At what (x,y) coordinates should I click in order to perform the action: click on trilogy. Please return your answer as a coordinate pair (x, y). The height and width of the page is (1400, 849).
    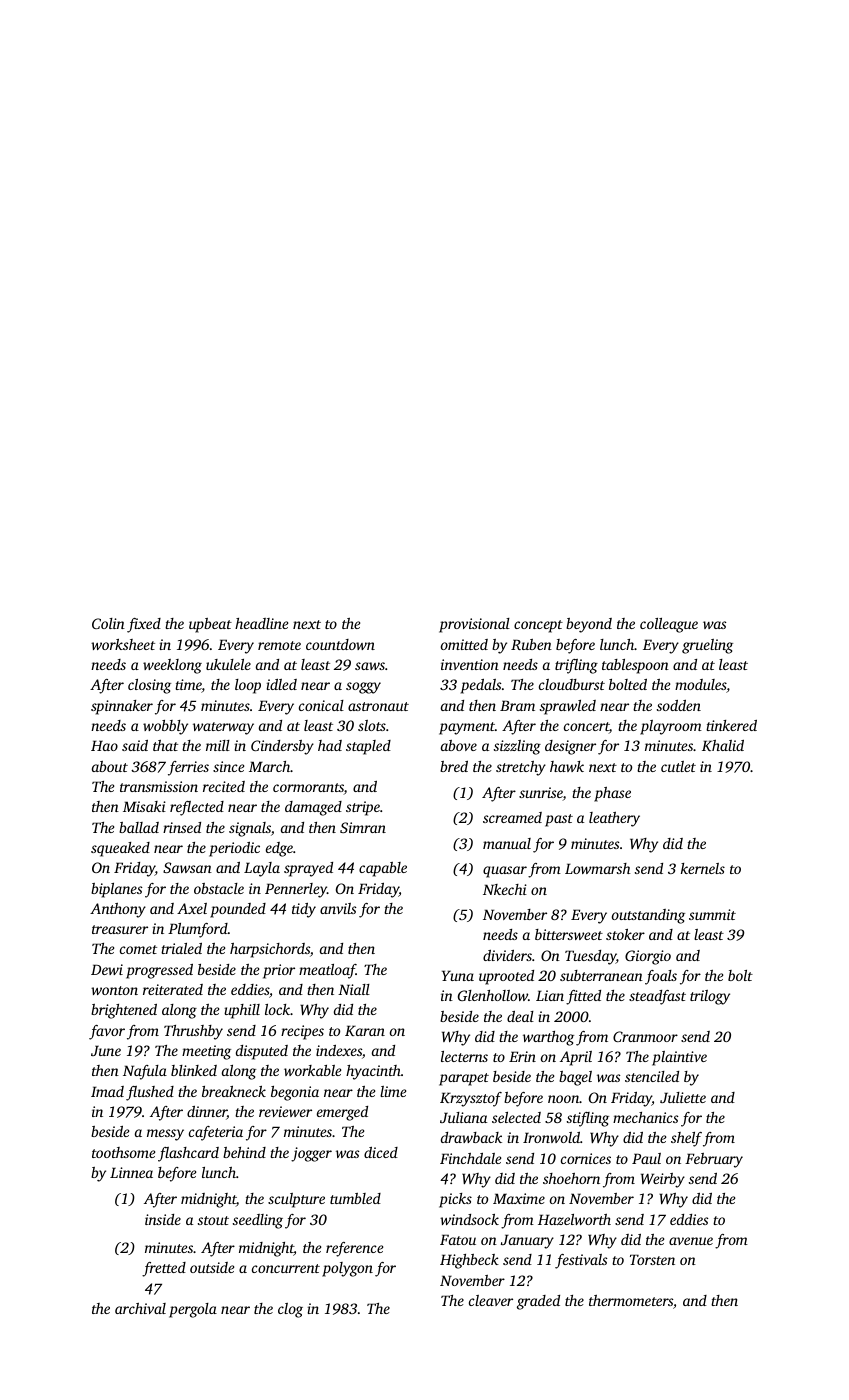
    Looking at the image, I should click on (710, 997).
